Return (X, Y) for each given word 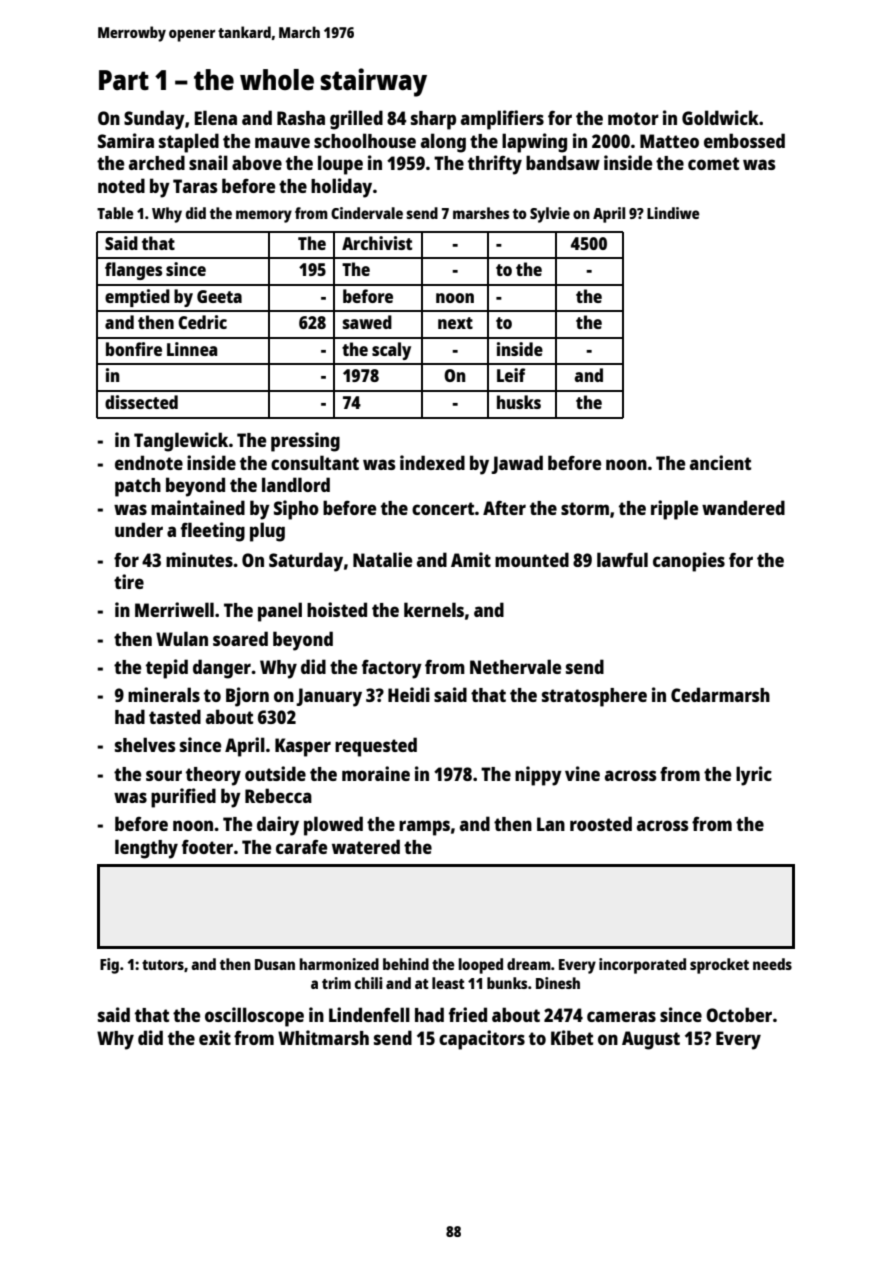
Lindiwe (673, 213)
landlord (296, 484)
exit (215, 1037)
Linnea (192, 349)
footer (207, 847)
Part (124, 80)
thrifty (495, 165)
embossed (744, 140)
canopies (689, 562)
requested (376, 747)
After (504, 507)
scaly (391, 351)
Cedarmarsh (720, 694)
